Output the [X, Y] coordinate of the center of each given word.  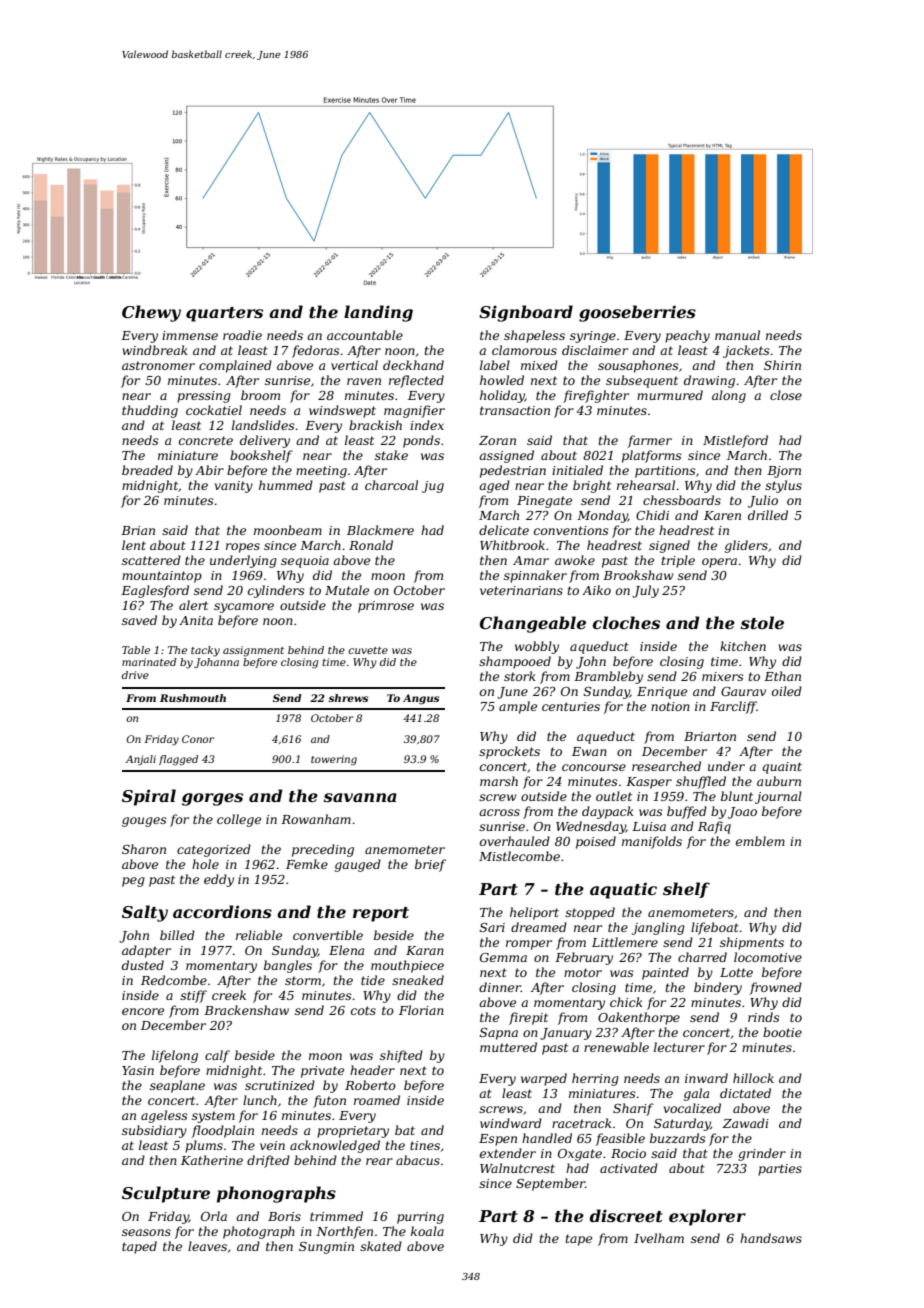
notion [670, 706]
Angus [421, 699]
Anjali [141, 760]
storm [303, 980]
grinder [762, 1154]
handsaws [771, 1238]
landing [378, 313]
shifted [401, 1056]
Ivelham [659, 1238]
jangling [658, 928]
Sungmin [326, 1248]
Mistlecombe [519, 856]
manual [737, 335]
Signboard [526, 313]
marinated [149, 662]
